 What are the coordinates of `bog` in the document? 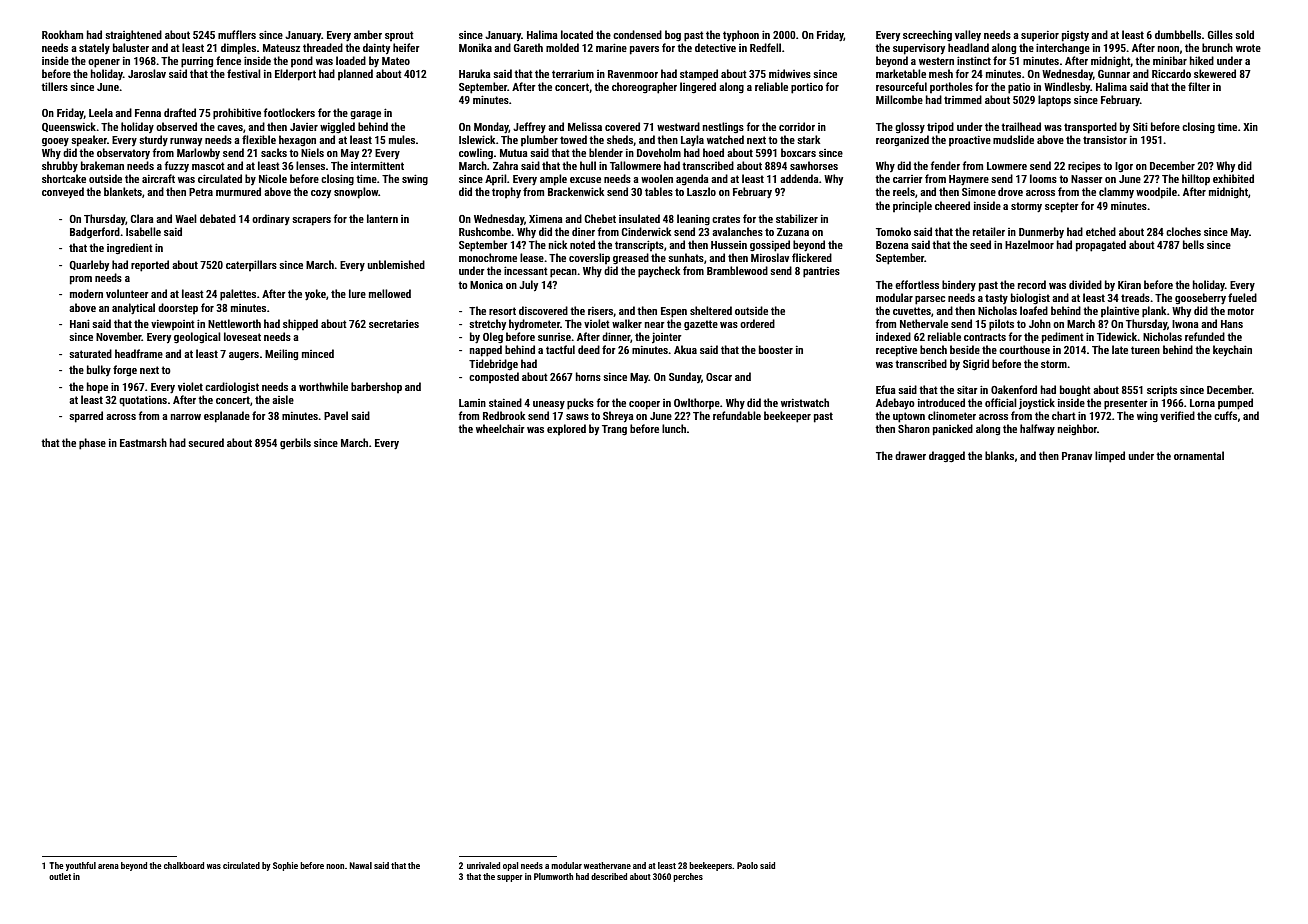 It's located at (673, 36).
